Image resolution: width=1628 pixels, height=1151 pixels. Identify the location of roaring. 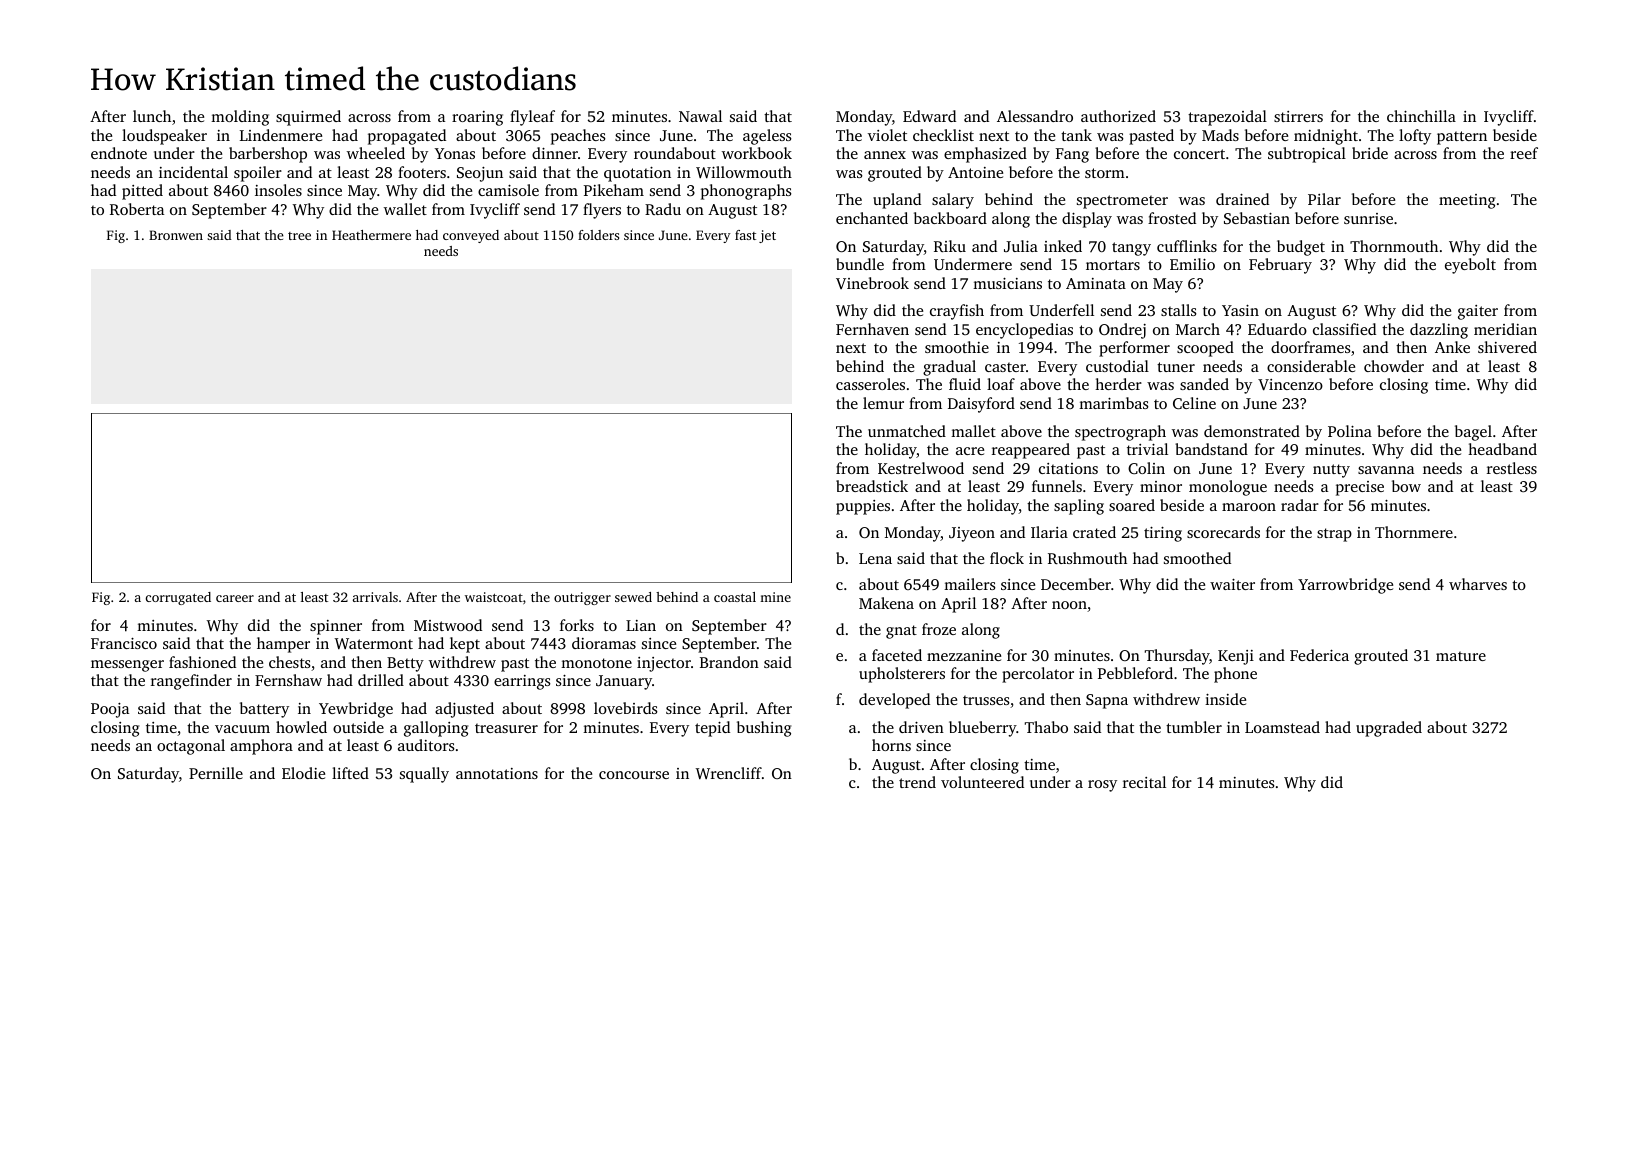
(477, 118).
